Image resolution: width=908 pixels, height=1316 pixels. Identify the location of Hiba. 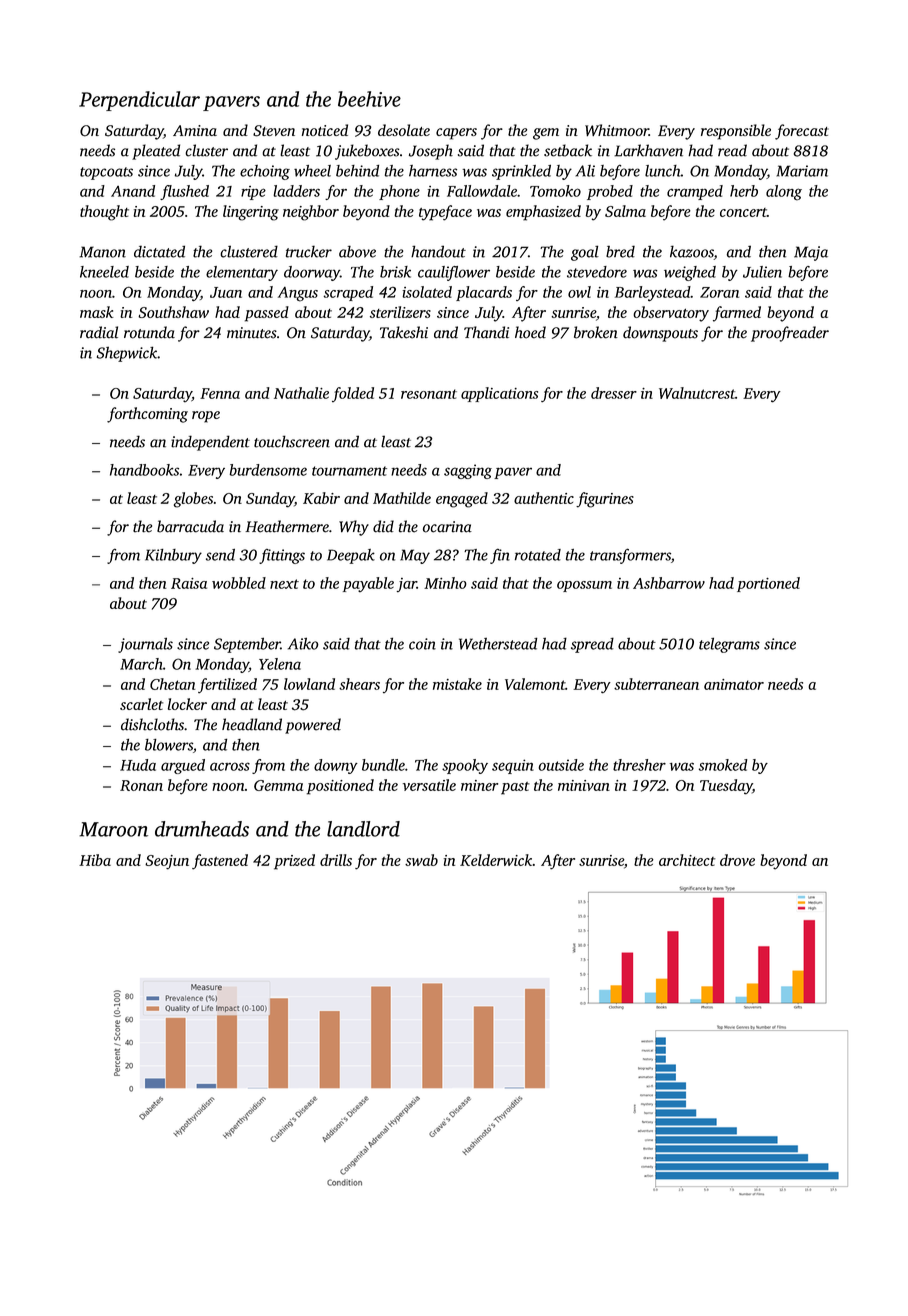
(95, 860).
